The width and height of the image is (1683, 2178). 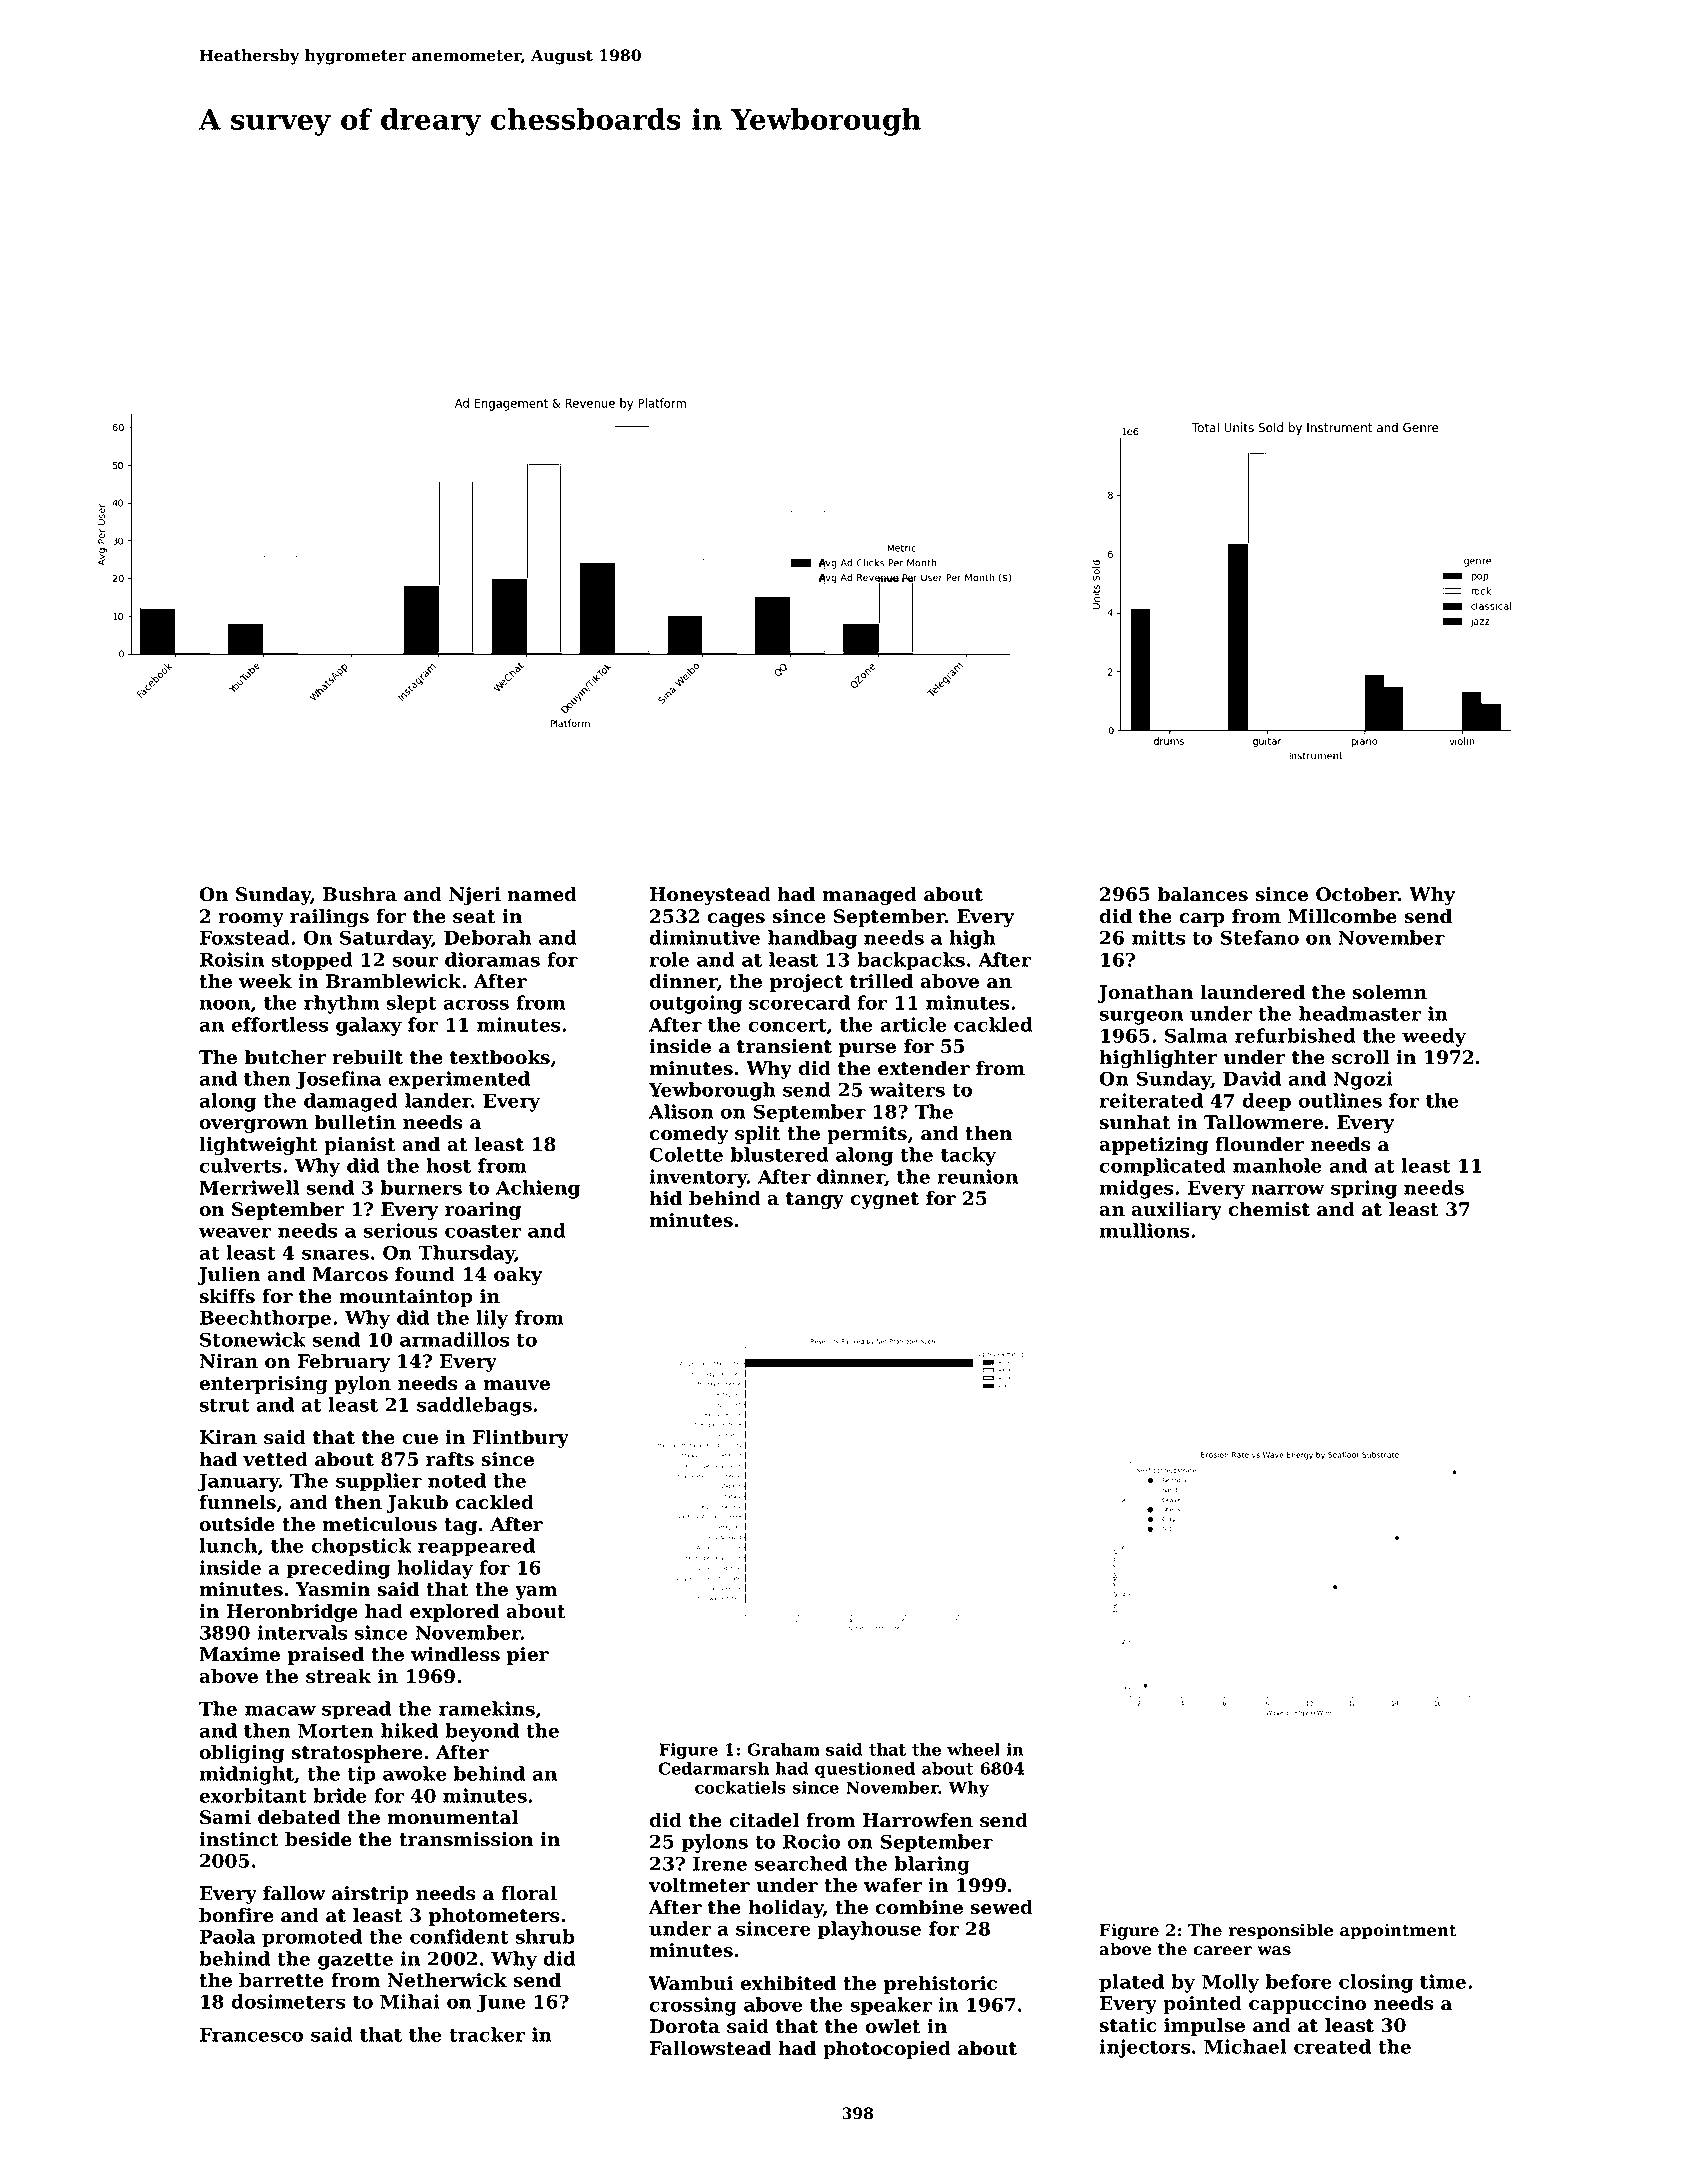 I want to click on tangy, so click(x=815, y=1200).
